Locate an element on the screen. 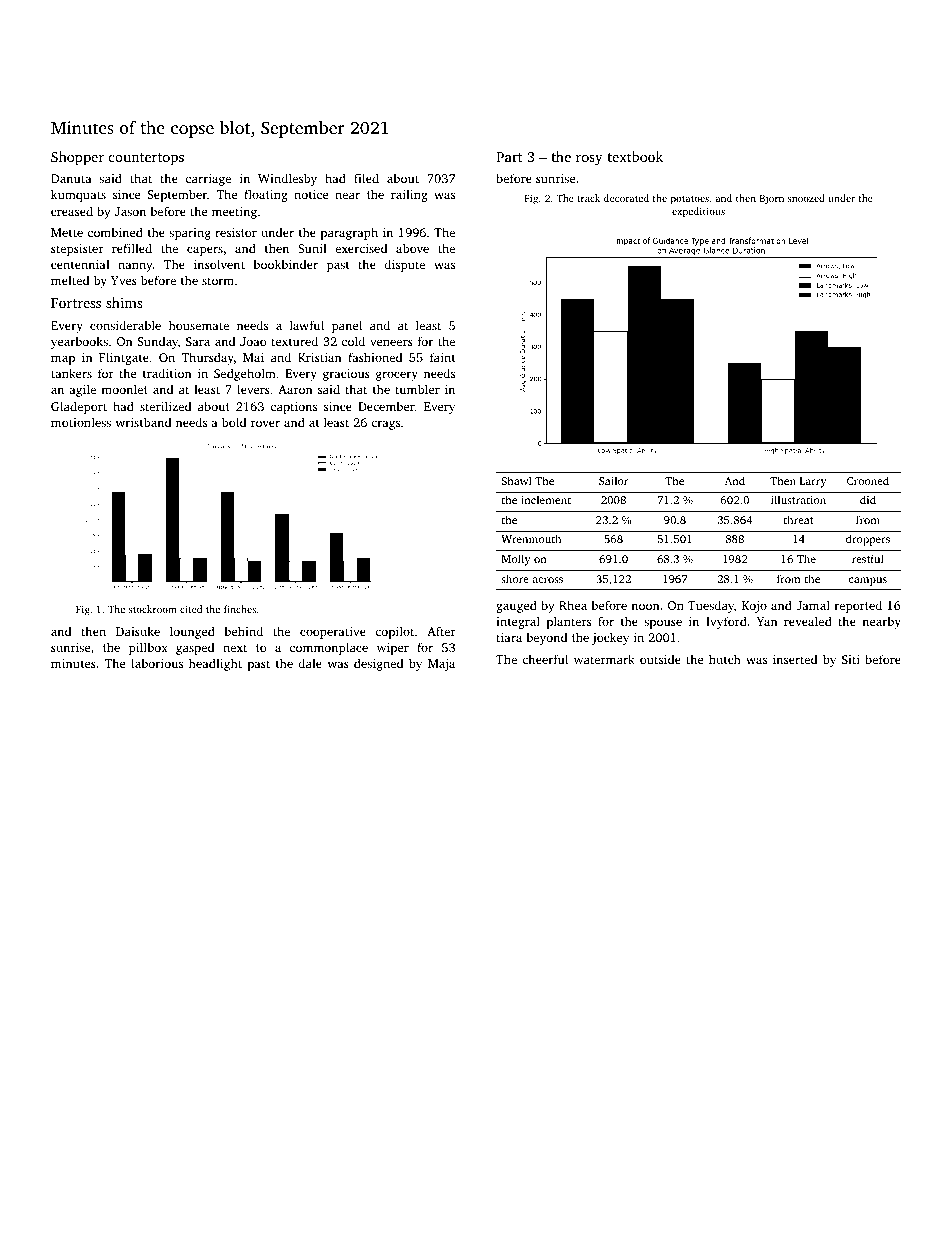 This screenshot has height=1233, width=952. Part is located at coordinates (509, 157).
